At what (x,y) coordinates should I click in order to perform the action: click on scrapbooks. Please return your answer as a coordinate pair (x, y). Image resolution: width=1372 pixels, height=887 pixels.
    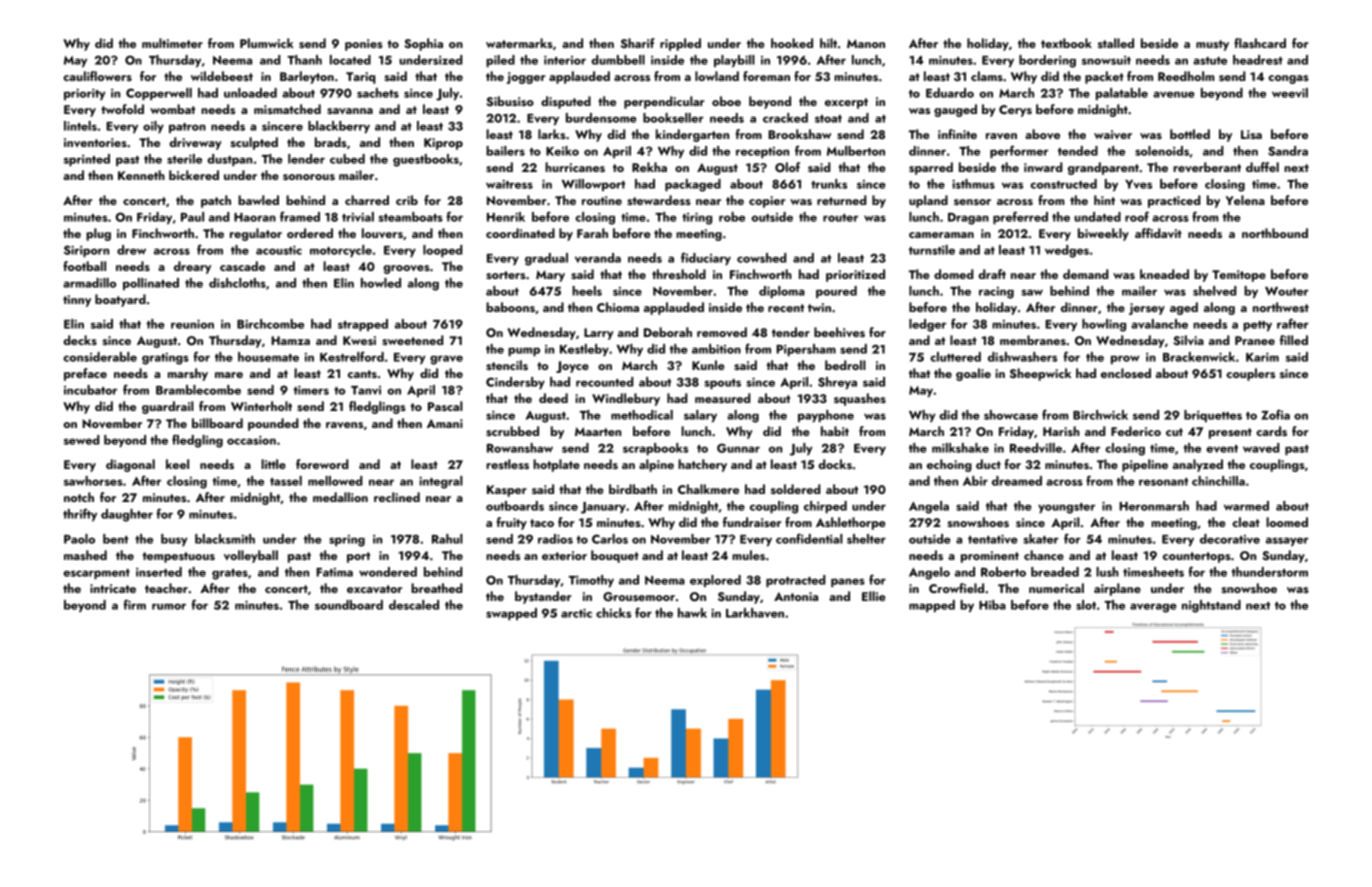
    Looking at the image, I should click on (655, 449).
